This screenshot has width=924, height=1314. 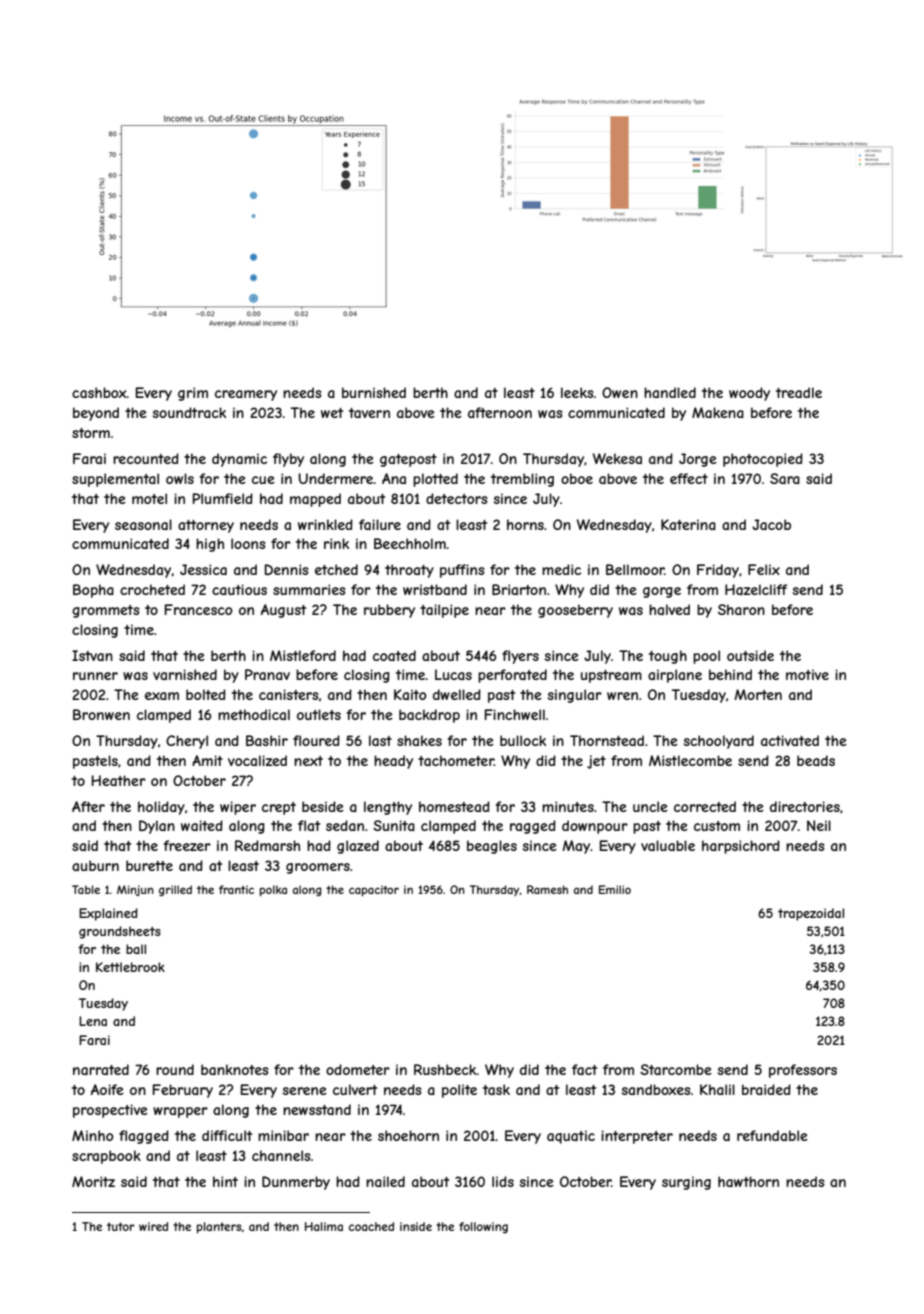 What do you see at coordinates (136, 949) in the screenshot?
I see `ball` at bounding box center [136, 949].
